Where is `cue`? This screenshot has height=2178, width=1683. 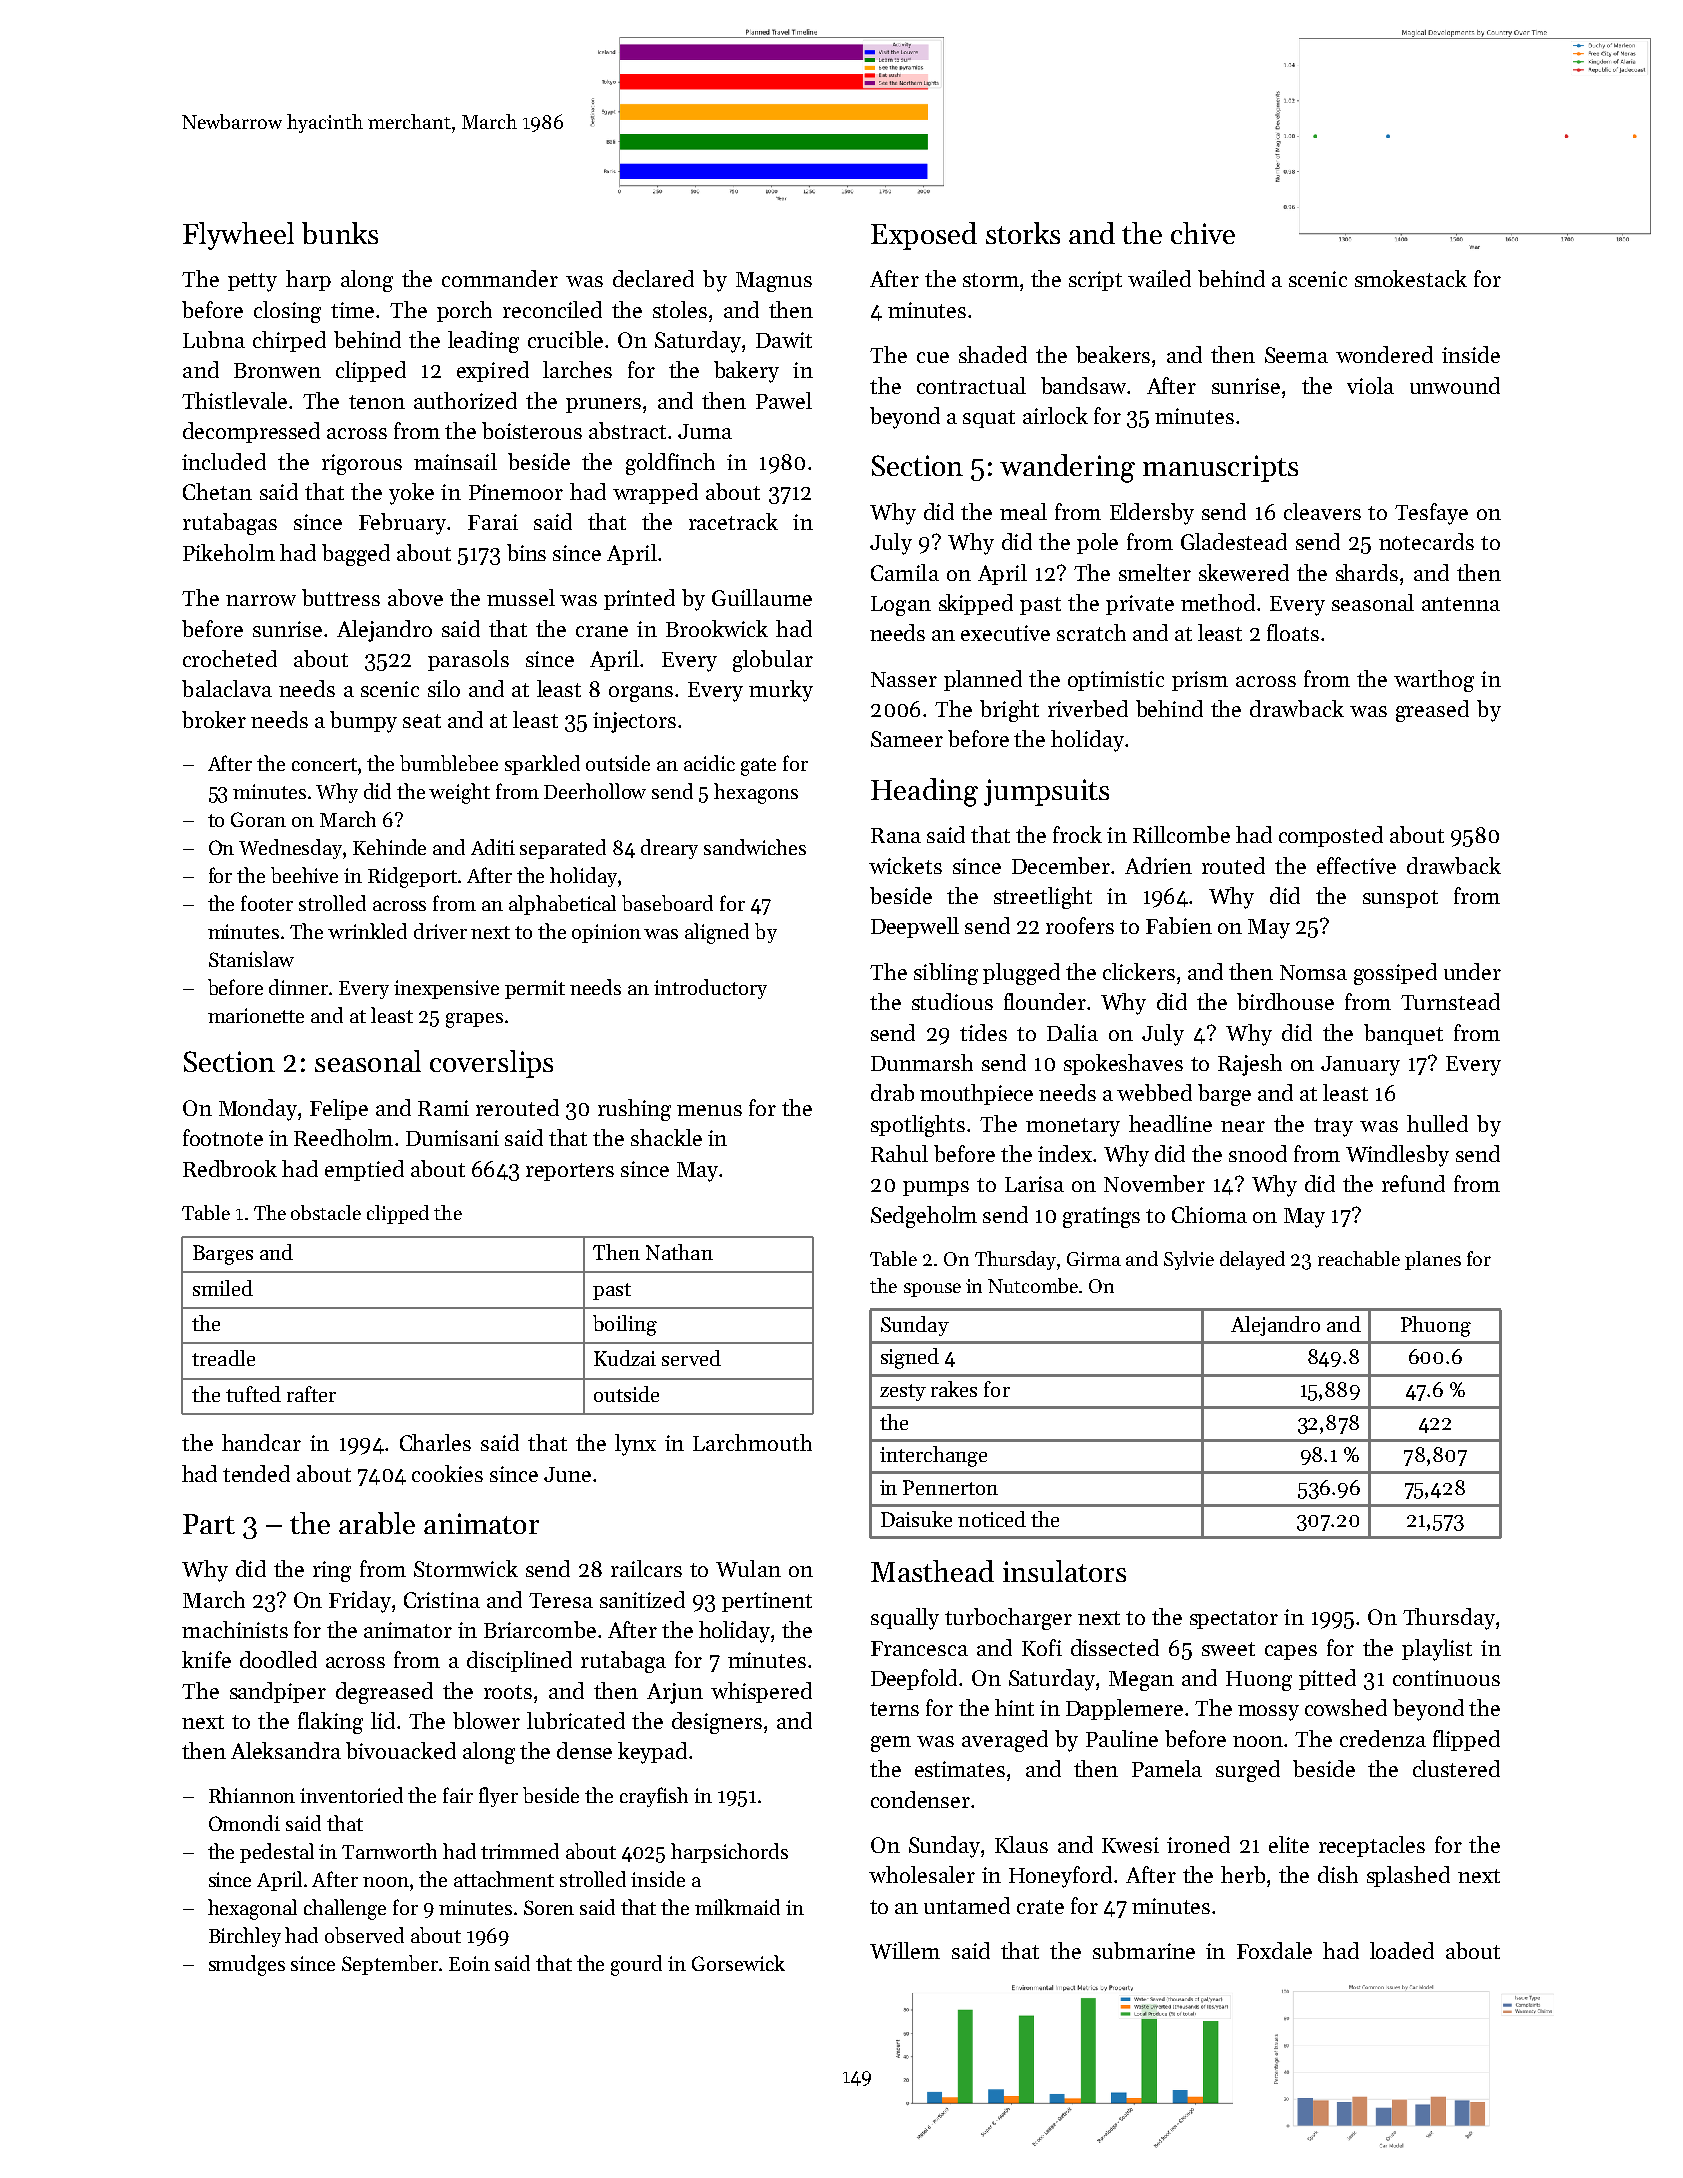 cue is located at coordinates (933, 357).
